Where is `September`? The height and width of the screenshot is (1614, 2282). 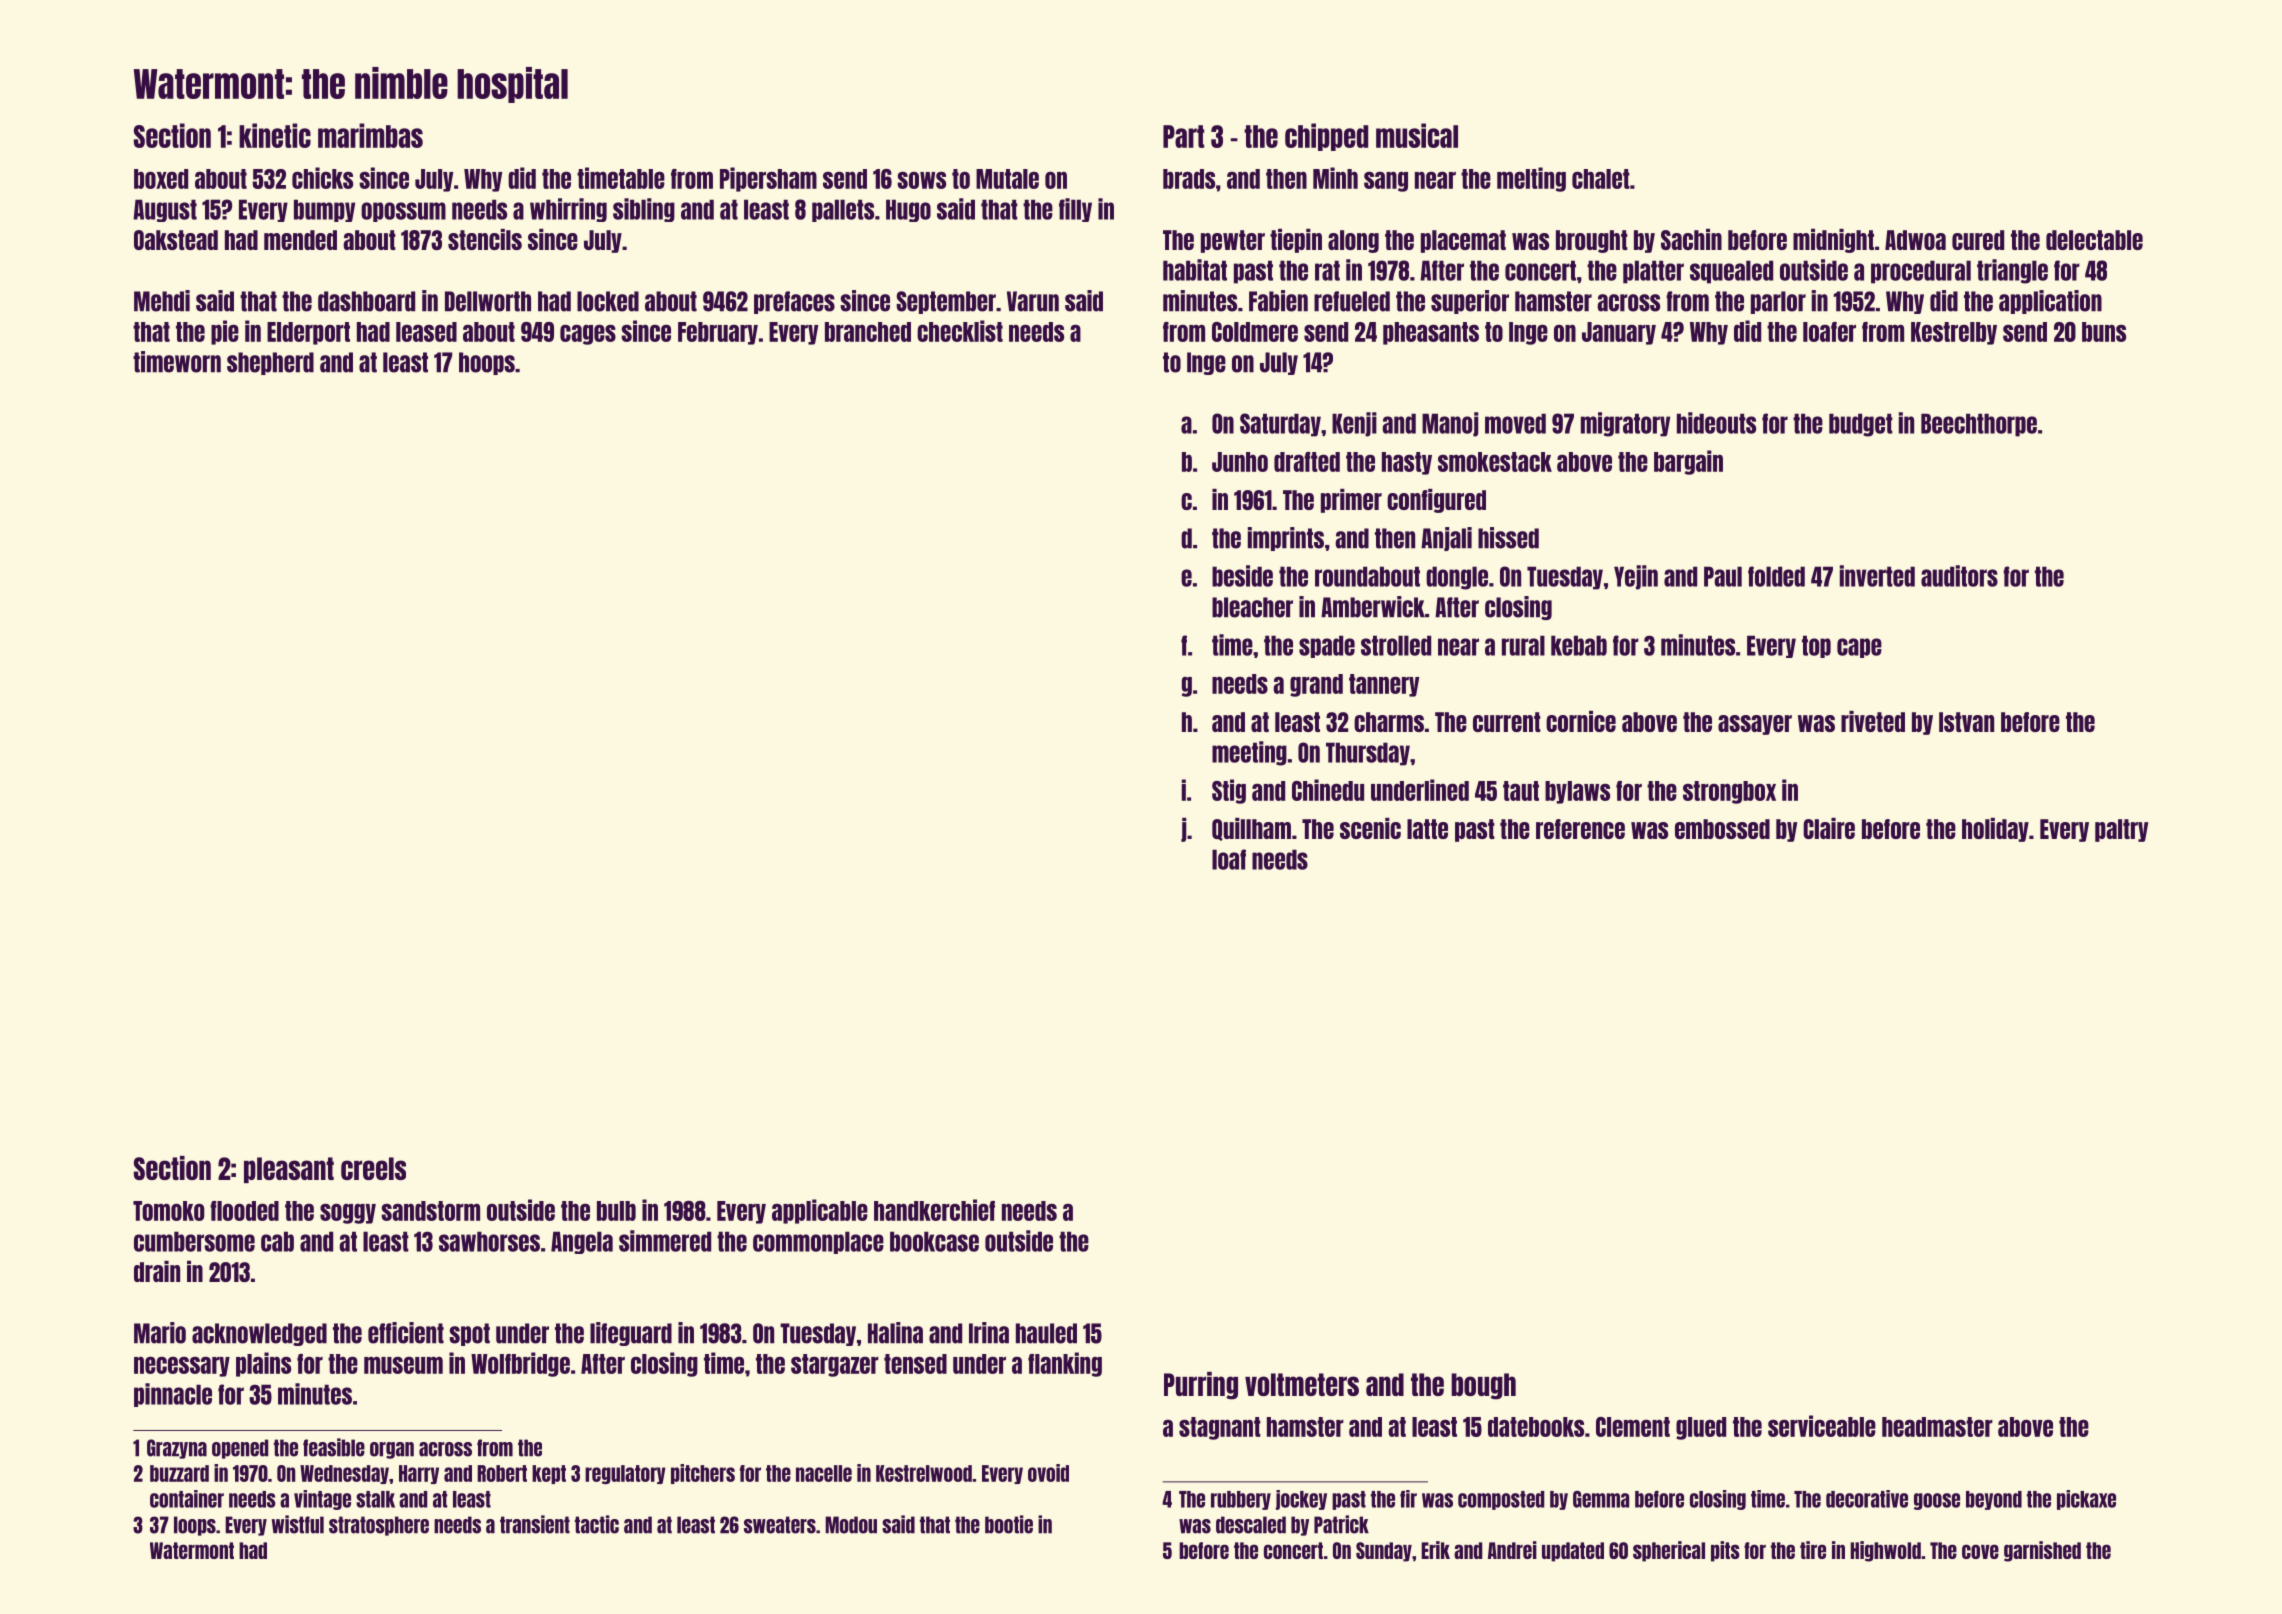
September is located at coordinates (946, 302).
